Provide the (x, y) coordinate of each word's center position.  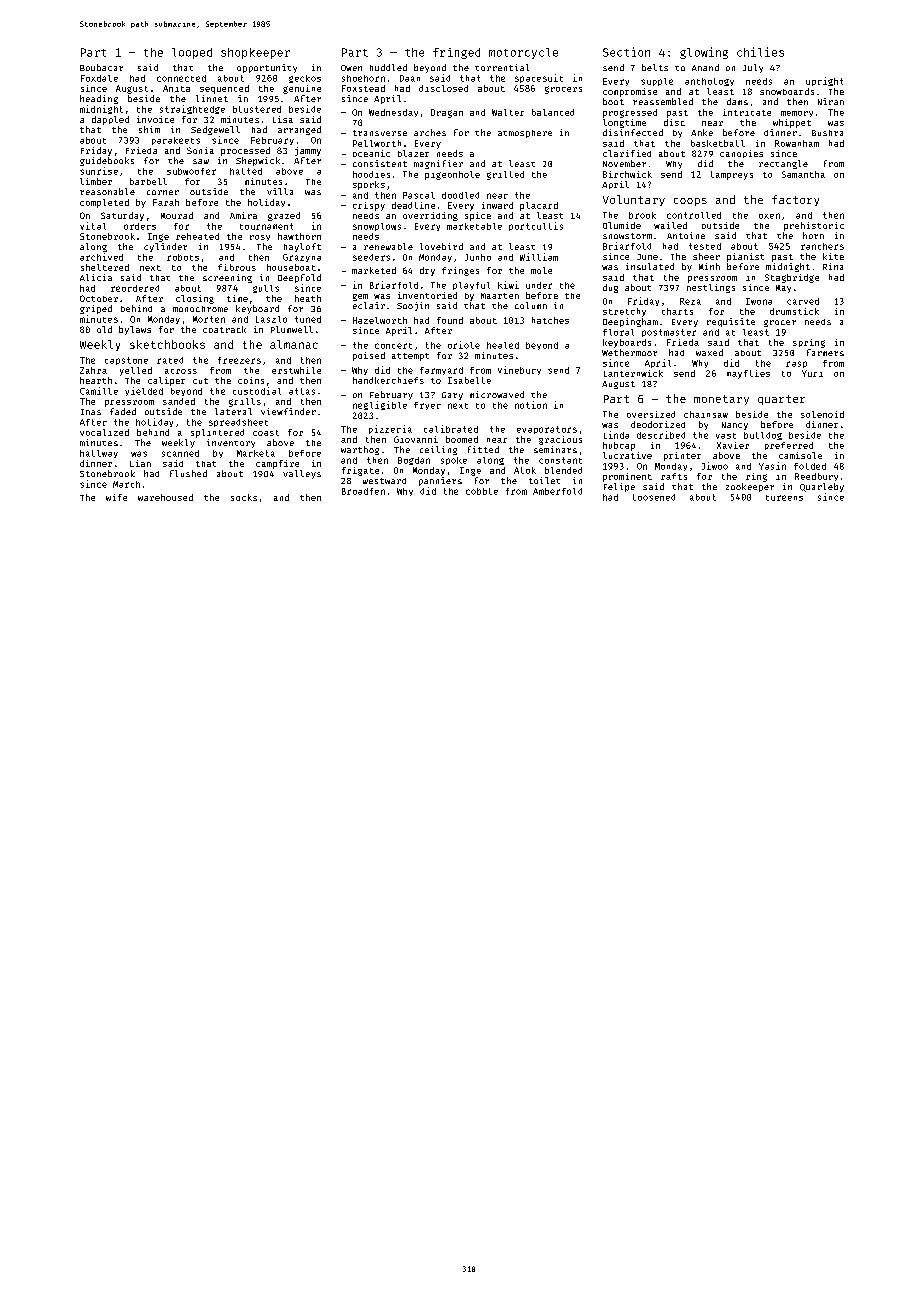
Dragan (447, 113)
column (531, 305)
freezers (239, 360)
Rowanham (797, 143)
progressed (630, 113)
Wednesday (393, 113)
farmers (825, 352)
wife (116, 497)
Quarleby (822, 487)
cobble (482, 491)
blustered (257, 109)
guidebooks (107, 161)
